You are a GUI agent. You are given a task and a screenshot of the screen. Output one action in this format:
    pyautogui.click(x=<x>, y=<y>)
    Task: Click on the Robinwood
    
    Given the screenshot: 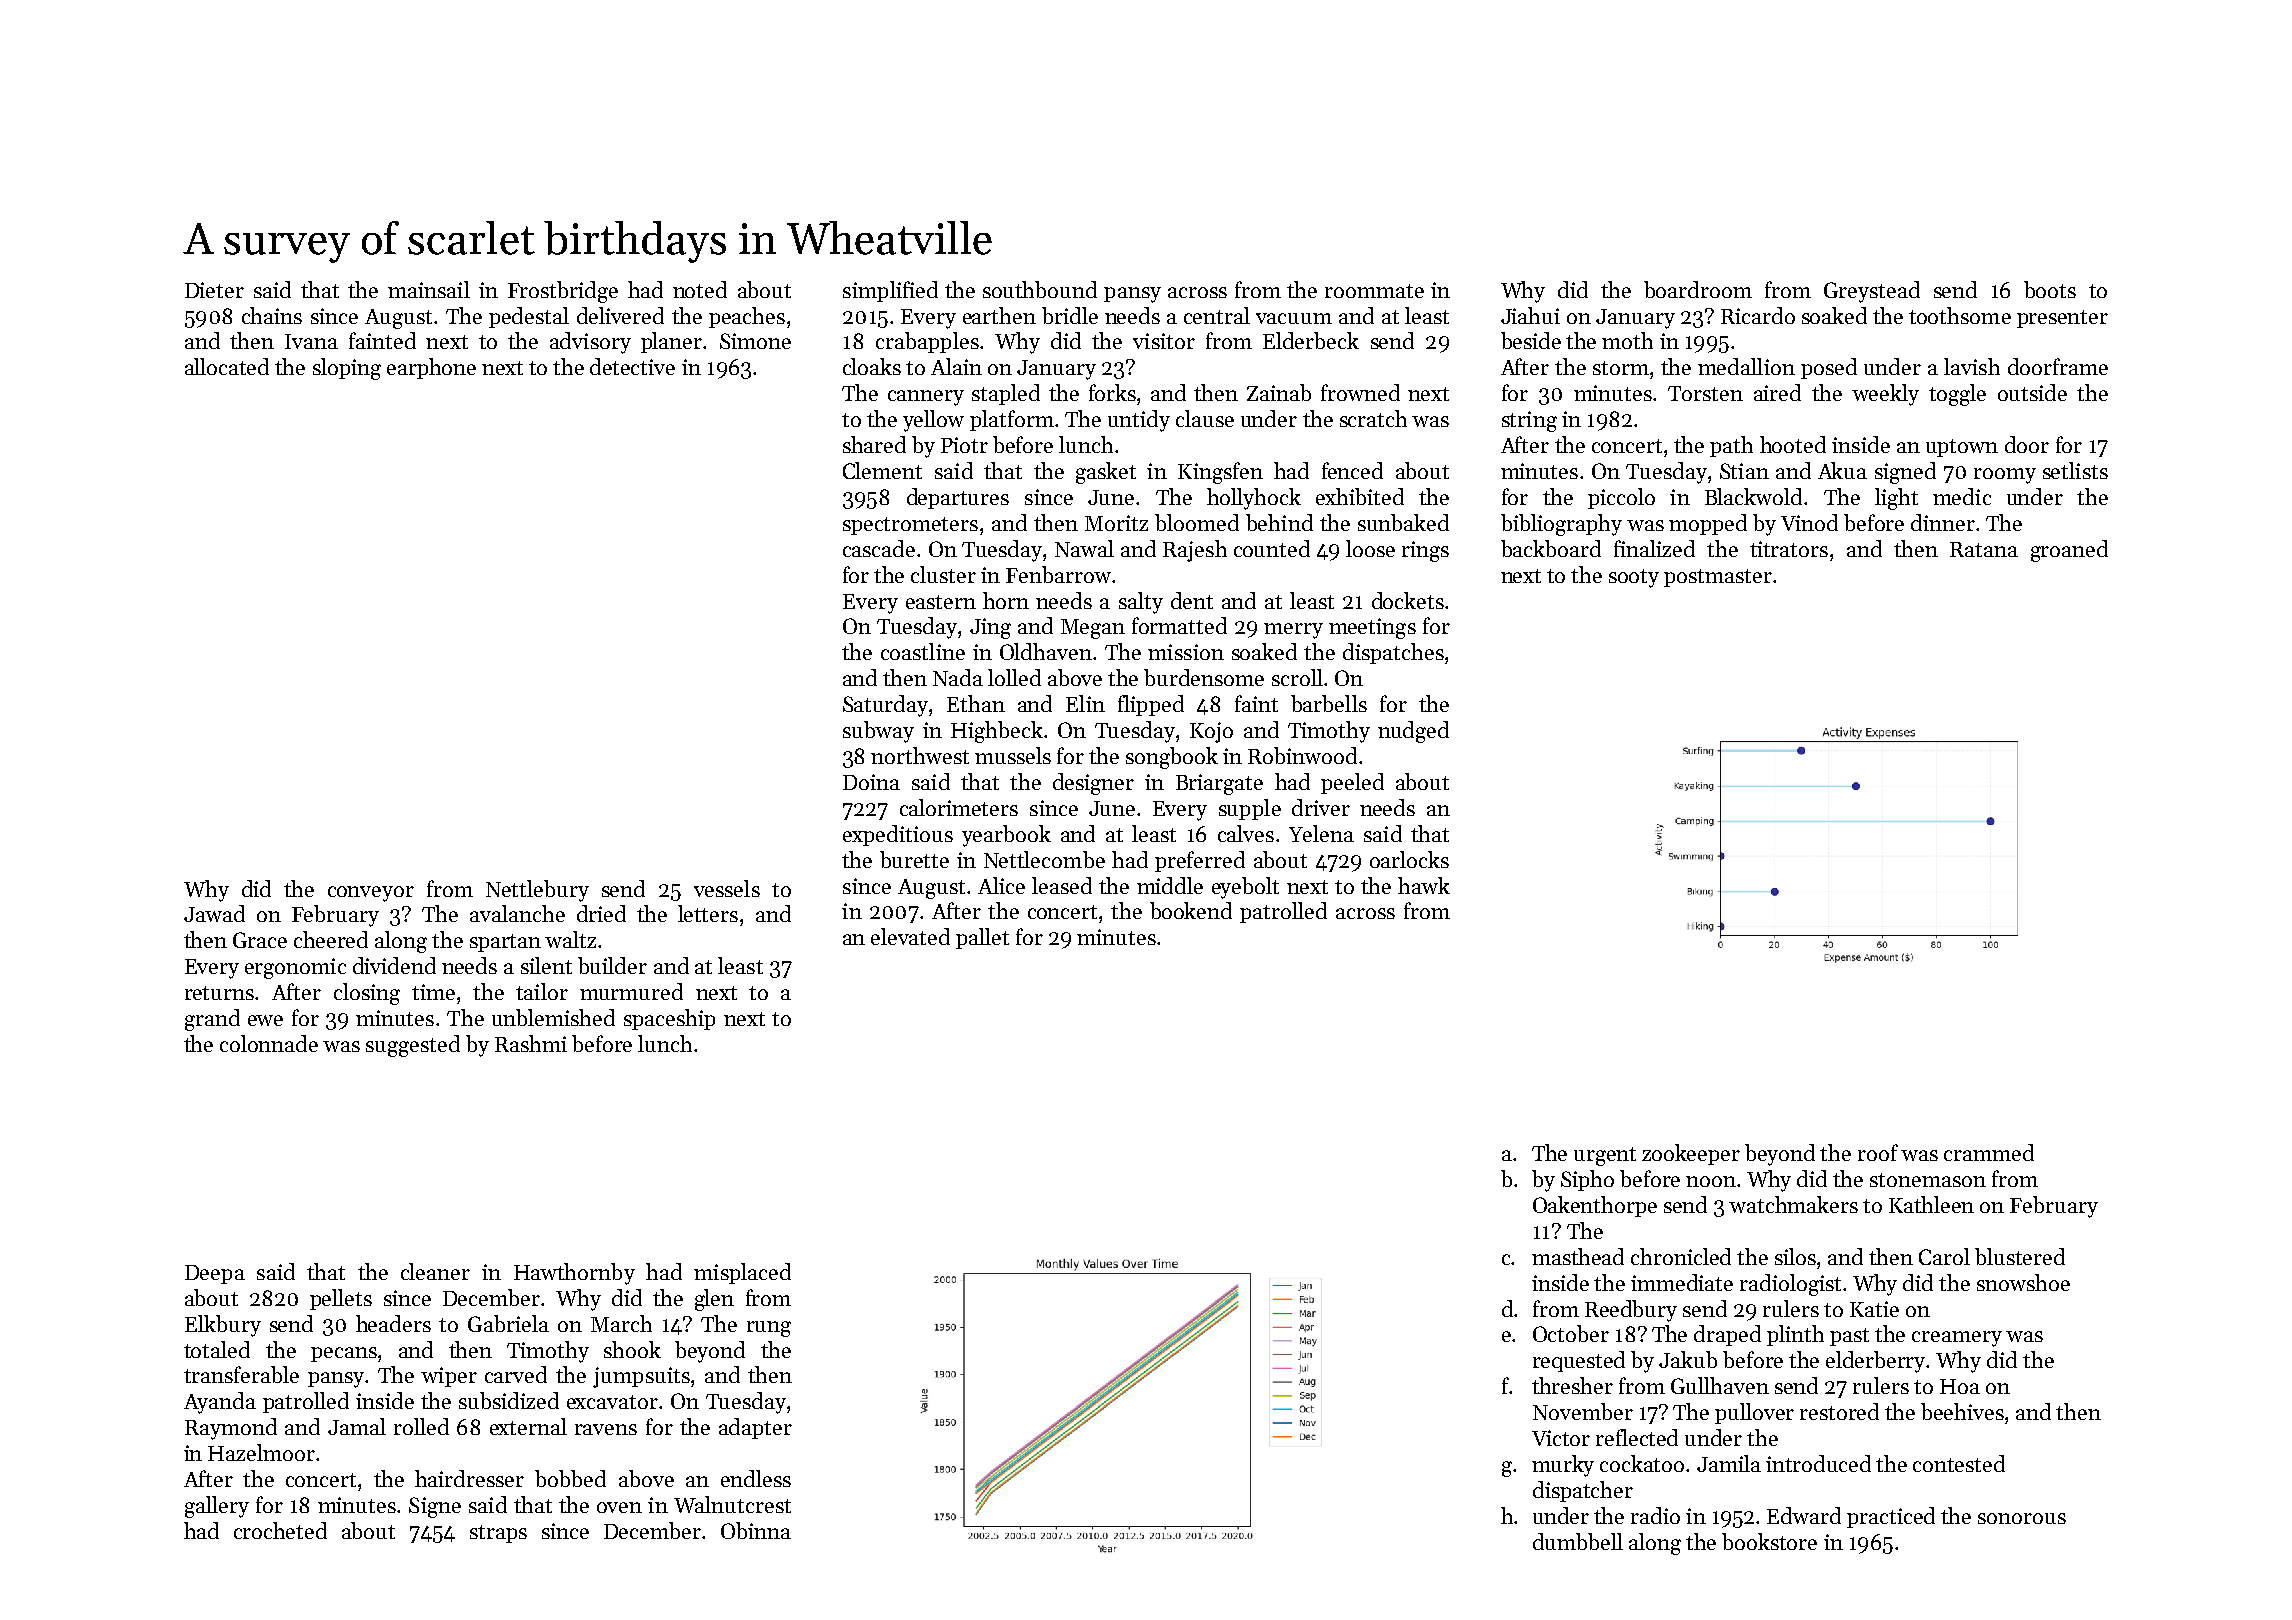 What is the action you would take?
    pyautogui.click(x=1302, y=755)
